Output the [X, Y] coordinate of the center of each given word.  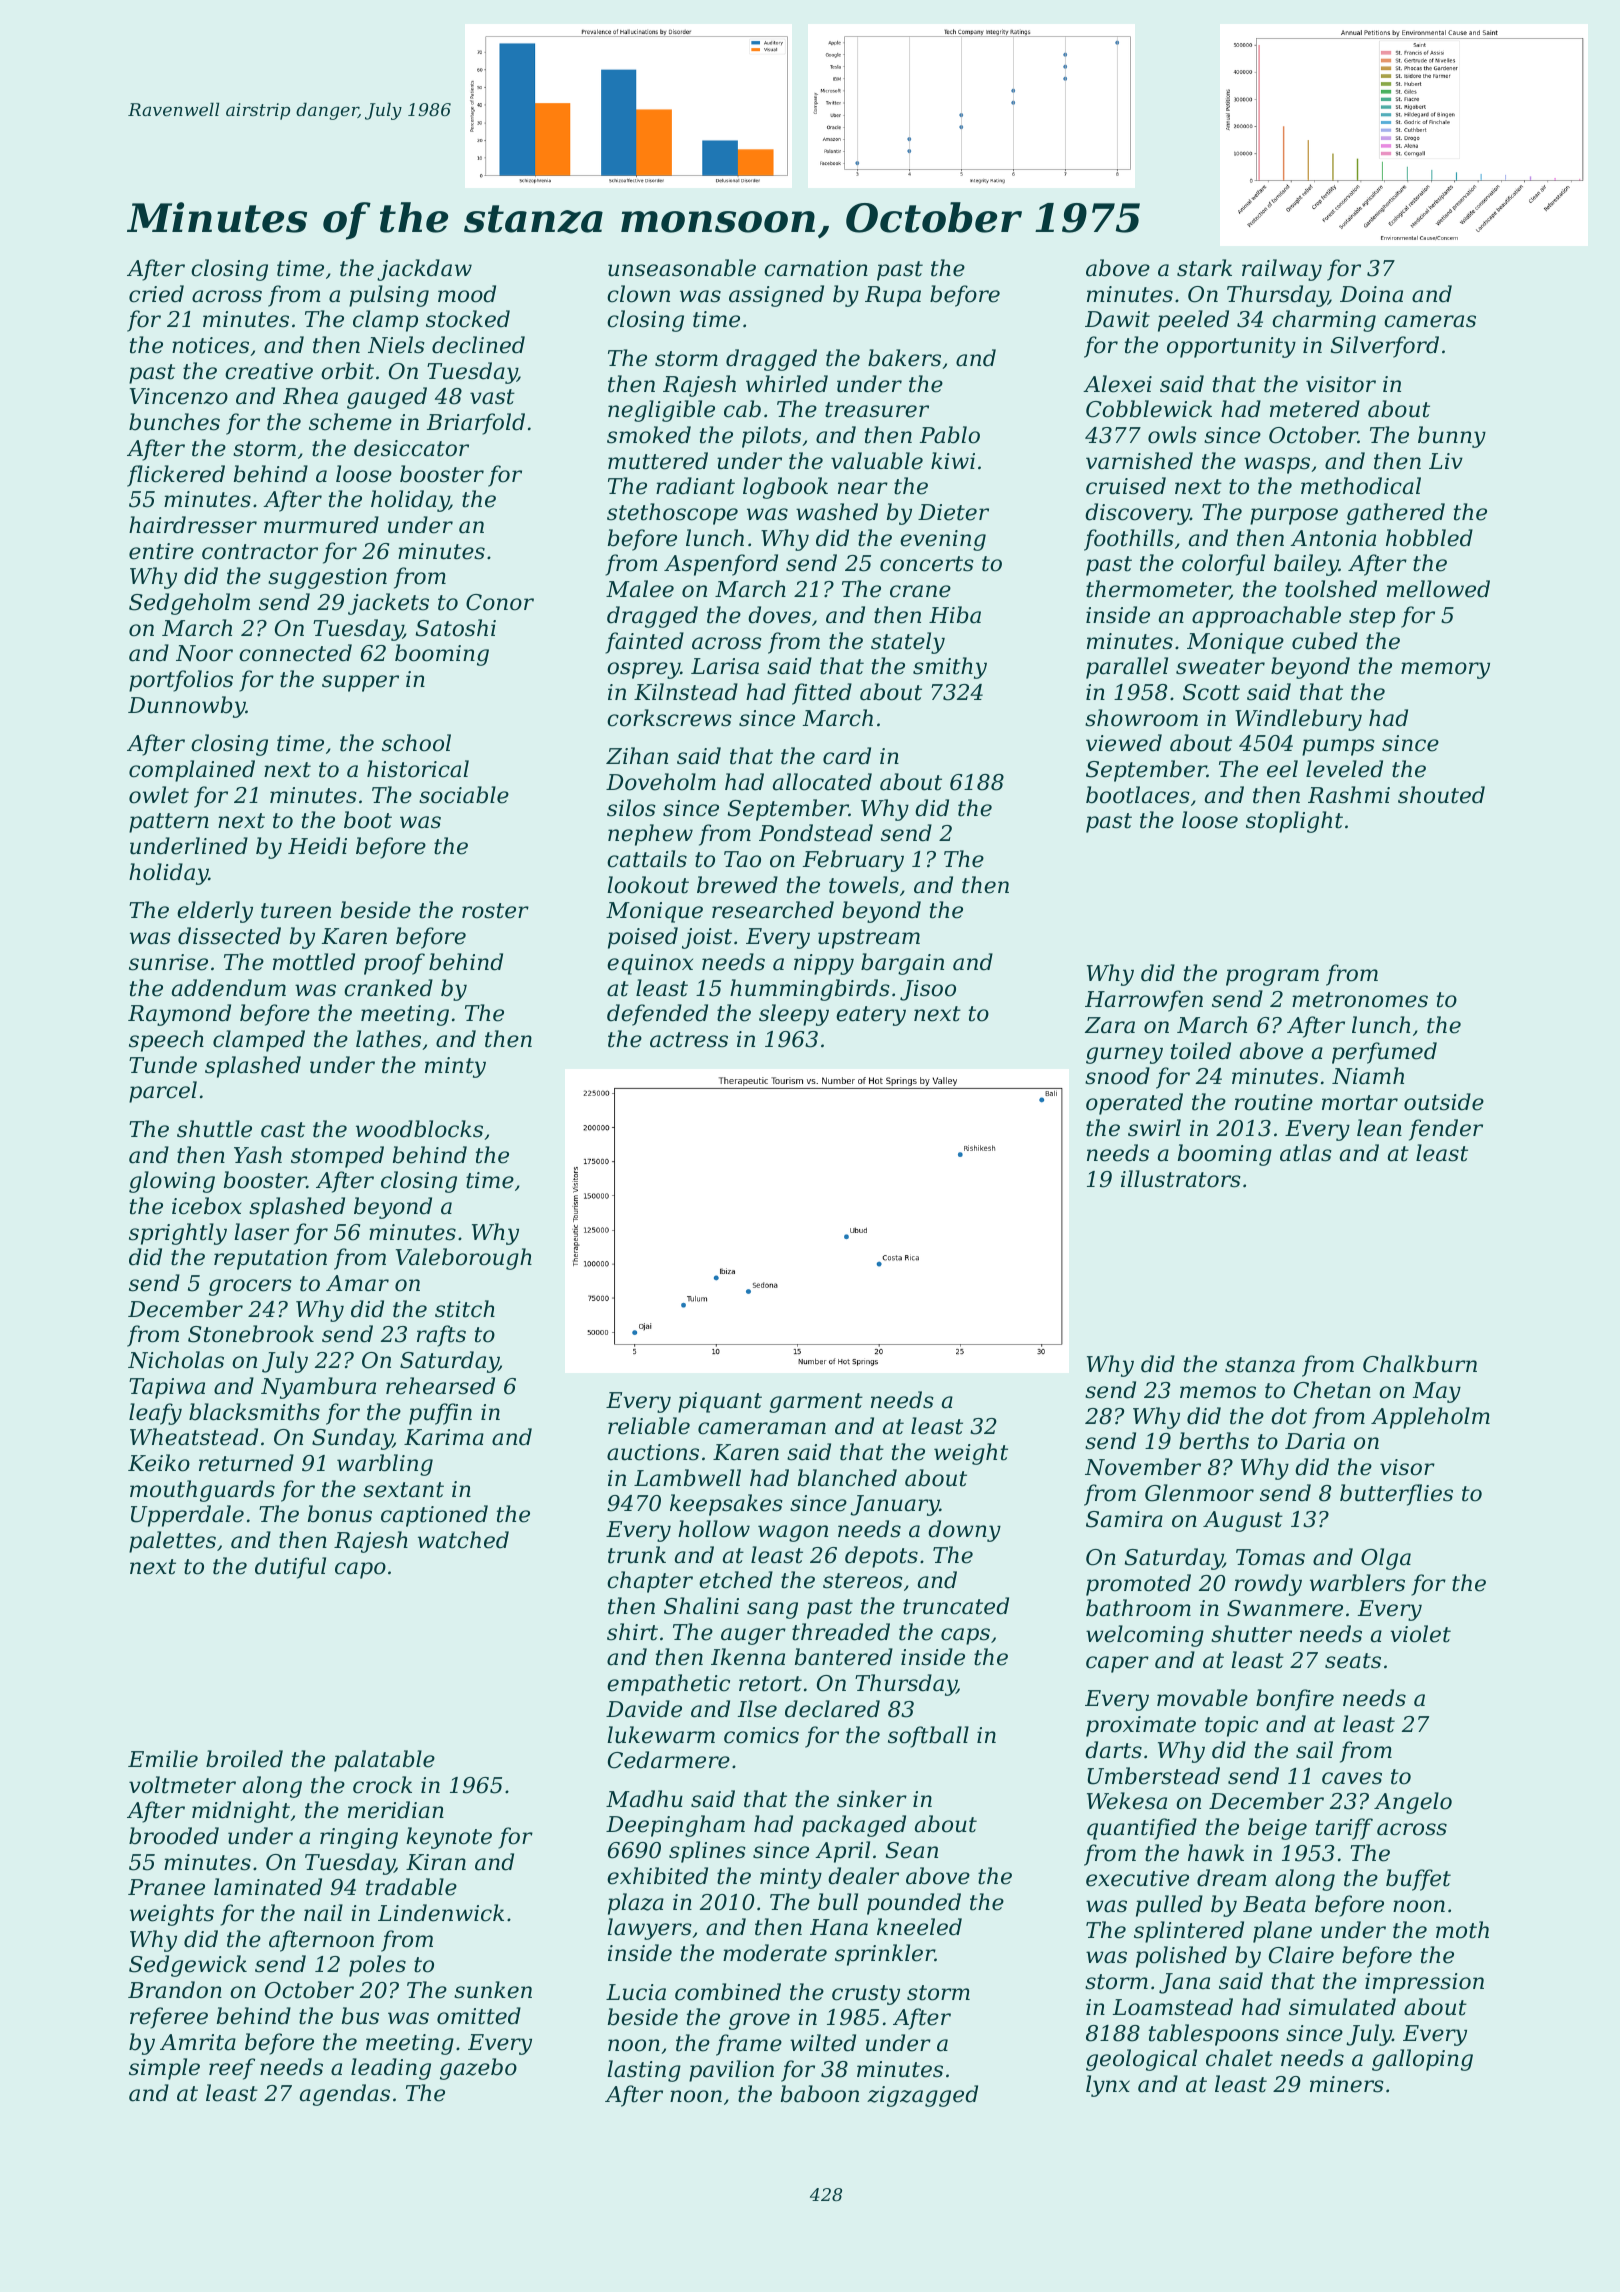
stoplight [1294, 822]
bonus [340, 1514]
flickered [176, 476]
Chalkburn [1420, 1364]
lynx [1108, 2086]
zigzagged [922, 2096]
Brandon [175, 1990]
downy [964, 1531]
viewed [1124, 743]
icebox [207, 1206]
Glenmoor [1199, 1493]
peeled [1193, 321]
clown [638, 294]
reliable [649, 1426]
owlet [159, 795]
